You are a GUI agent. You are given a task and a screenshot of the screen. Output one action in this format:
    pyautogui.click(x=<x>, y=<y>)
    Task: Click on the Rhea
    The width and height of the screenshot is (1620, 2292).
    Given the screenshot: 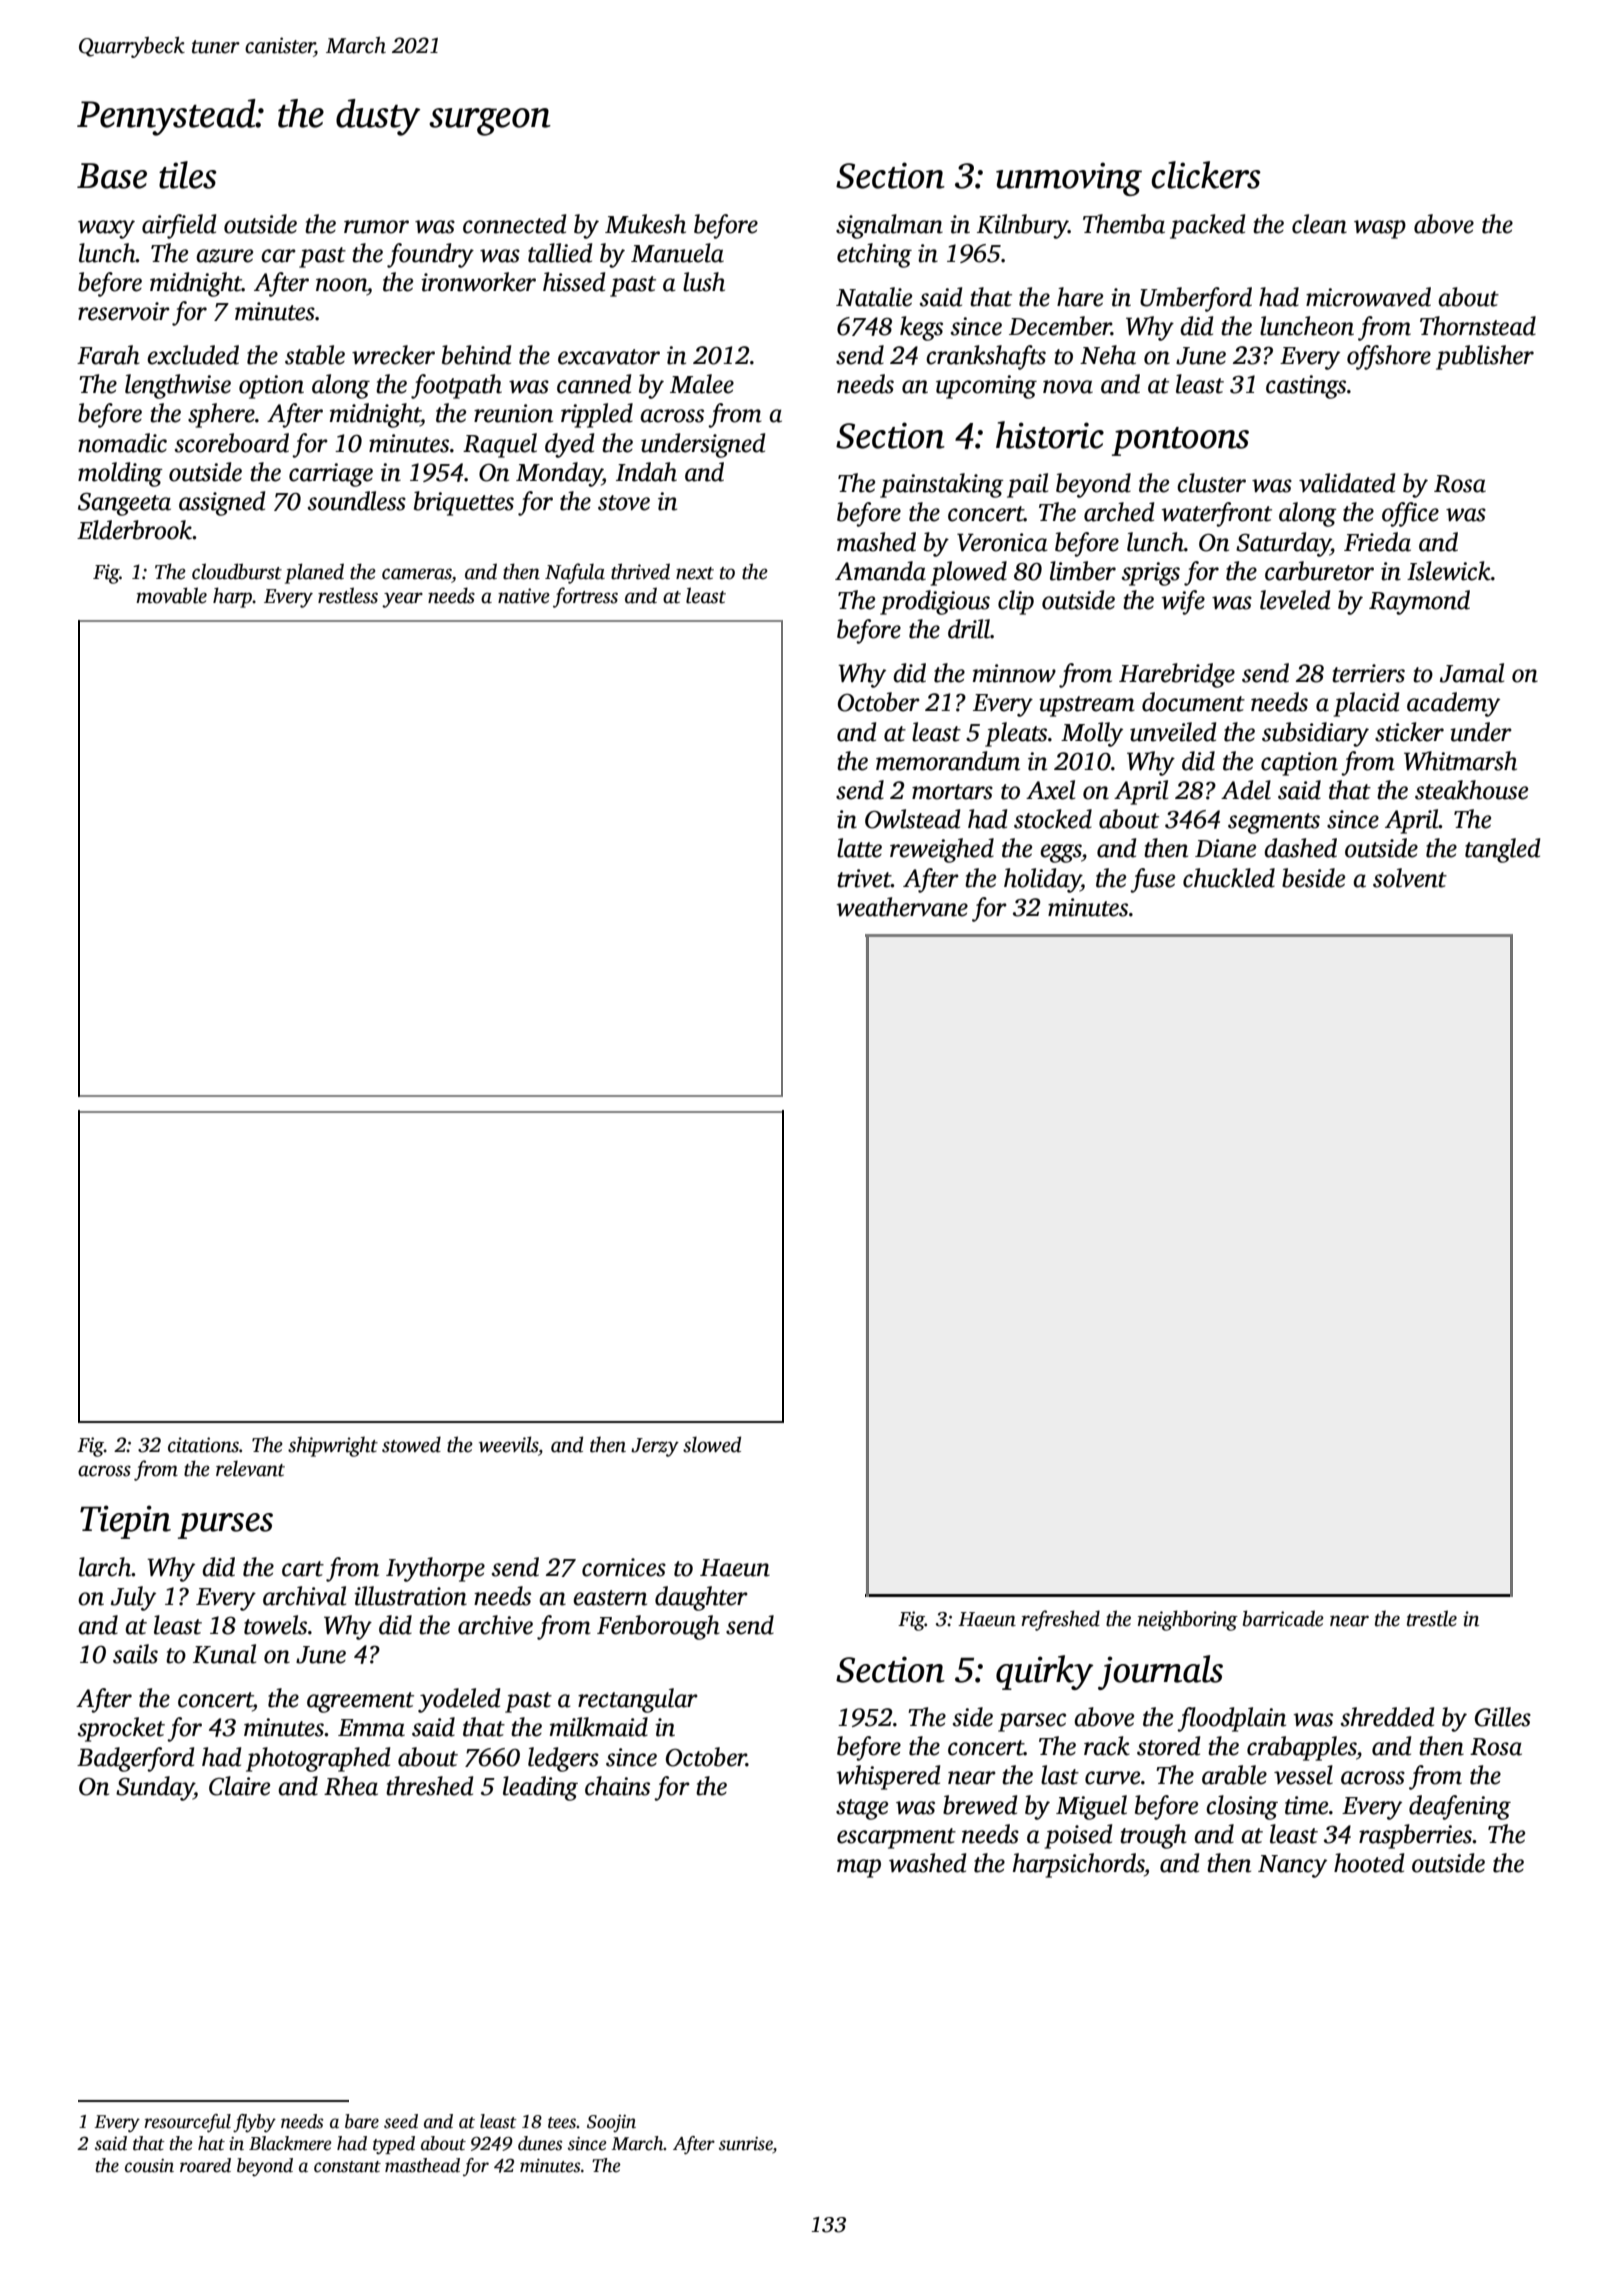 What is the action you would take?
    pyautogui.click(x=351, y=1786)
